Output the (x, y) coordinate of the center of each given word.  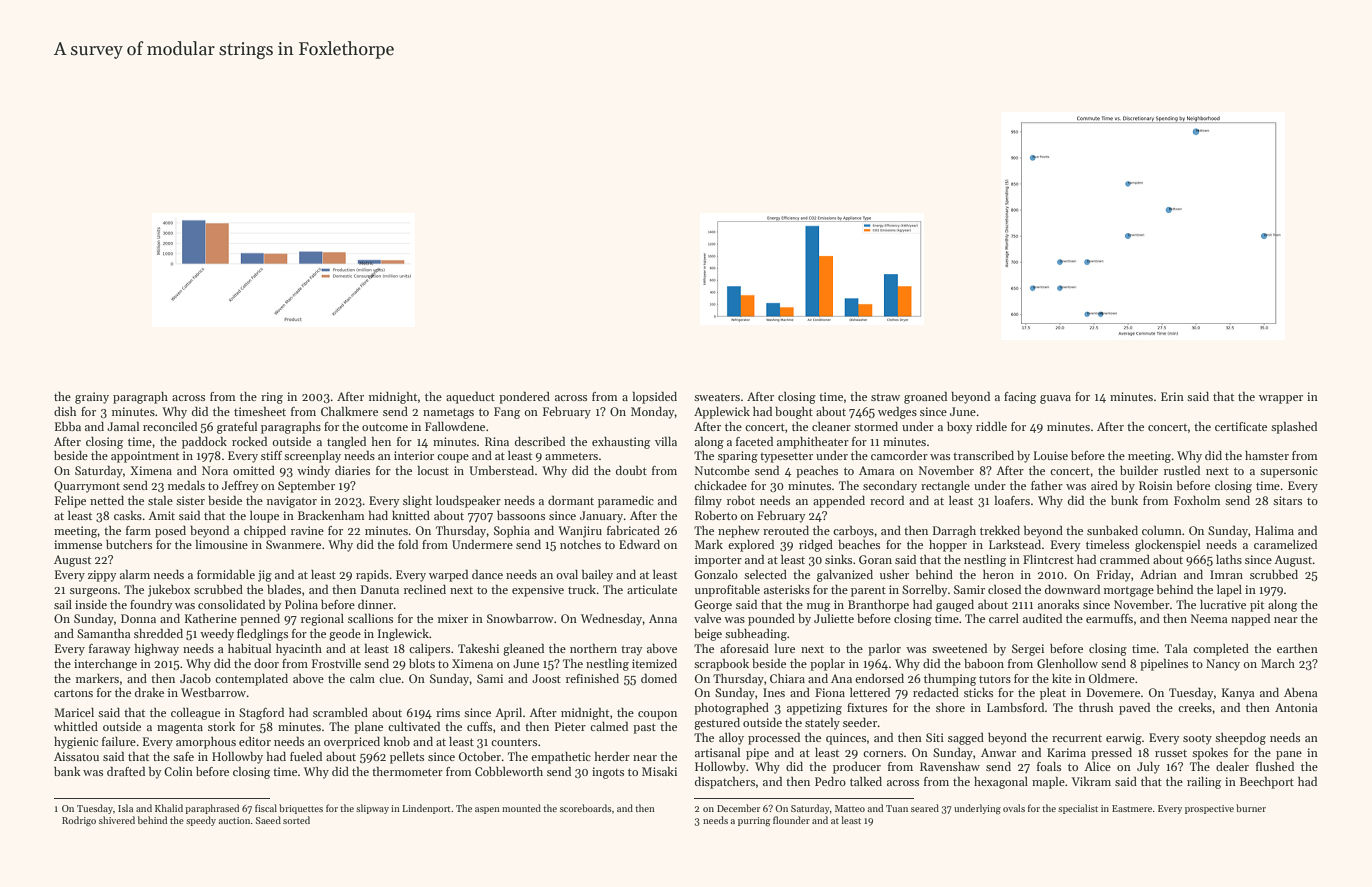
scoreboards (585, 808)
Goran (875, 559)
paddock (204, 443)
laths (1229, 559)
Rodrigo (79, 821)
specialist (1078, 809)
